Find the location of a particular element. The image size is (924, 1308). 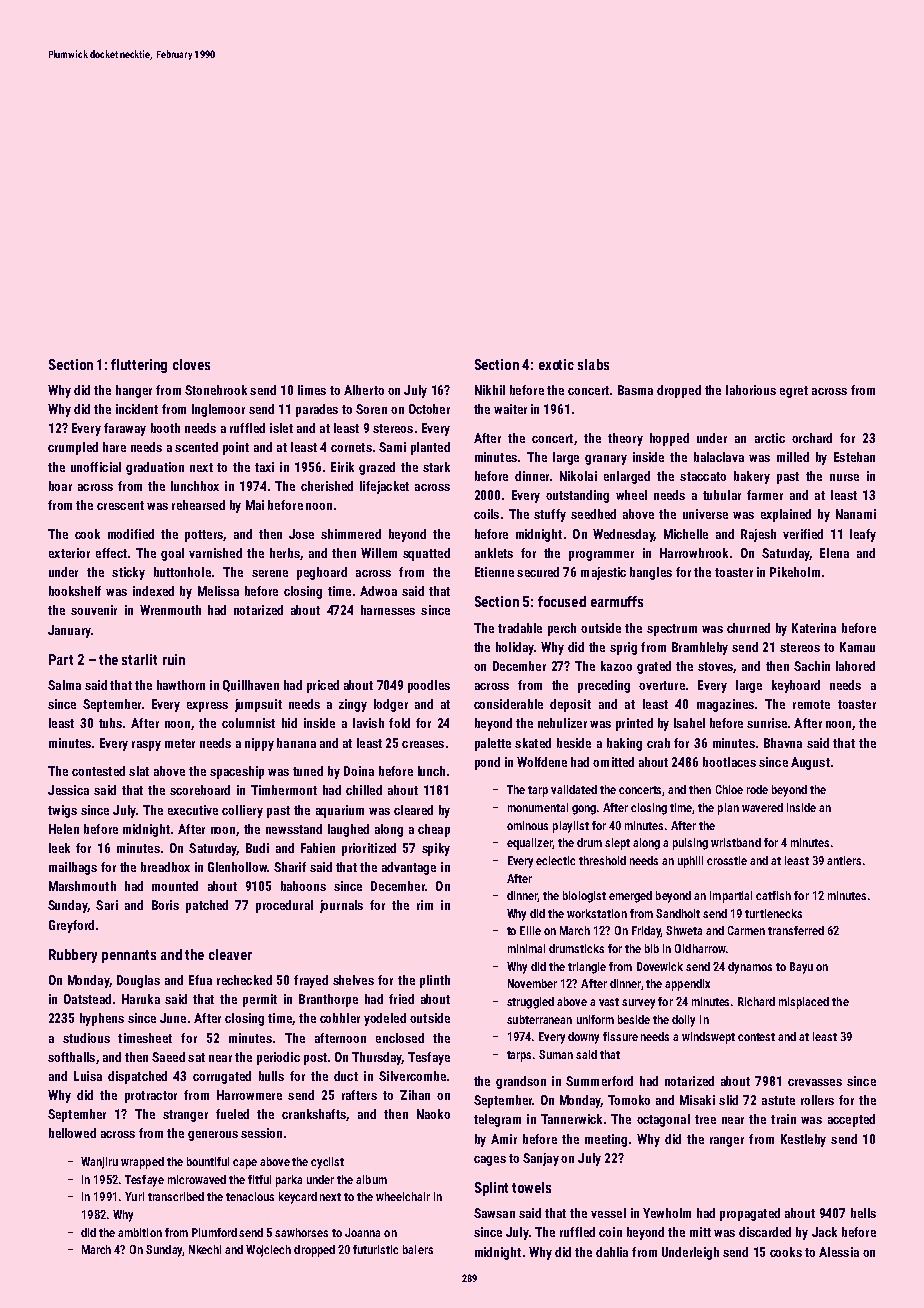

Etienne is located at coordinates (494, 572).
